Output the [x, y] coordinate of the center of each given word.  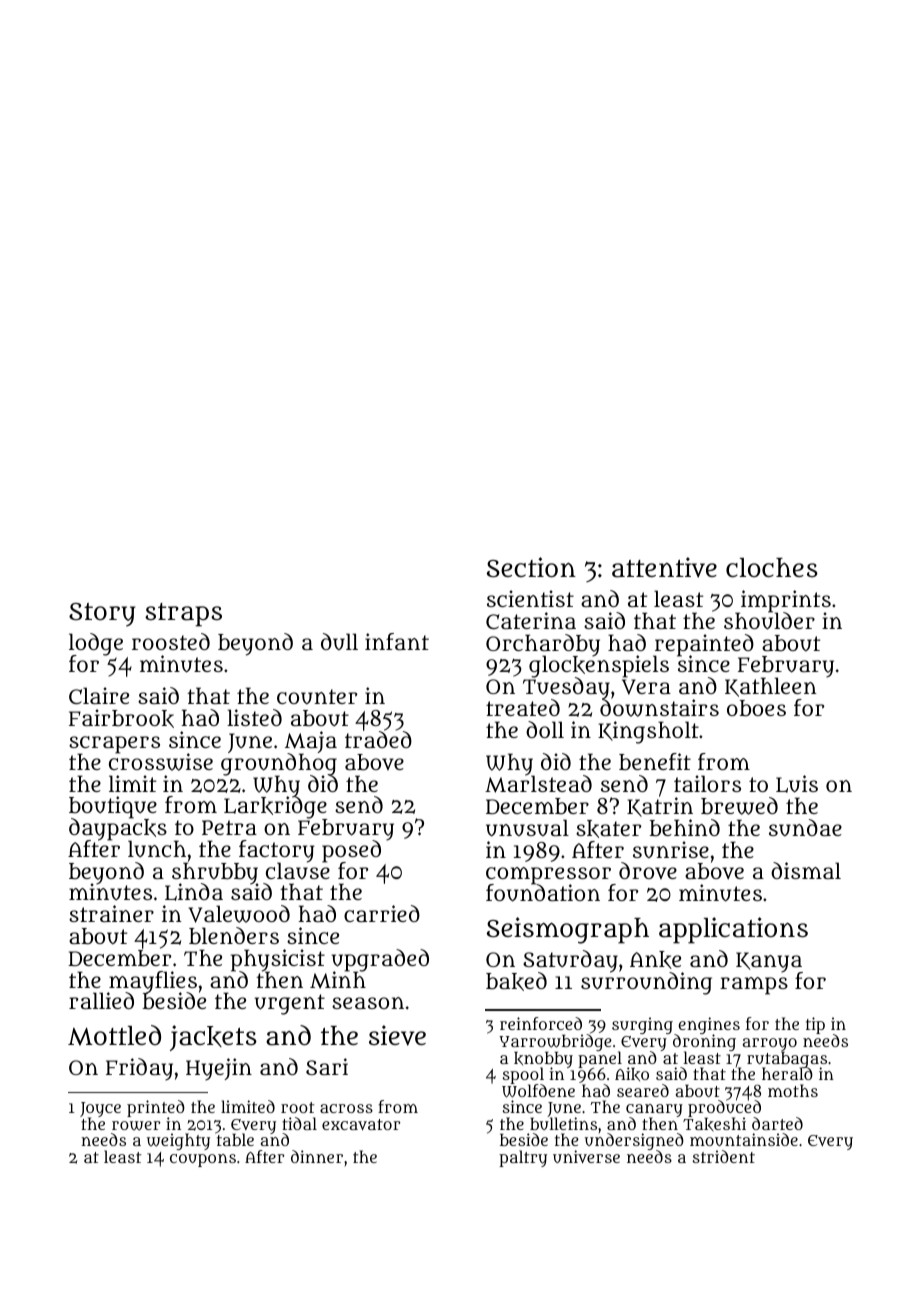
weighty [178, 1141]
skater [608, 829]
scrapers [114, 745]
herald [787, 1074]
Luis [797, 784]
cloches [772, 567]
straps [183, 615]
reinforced [541, 1023]
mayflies [152, 982]
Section [531, 567]
